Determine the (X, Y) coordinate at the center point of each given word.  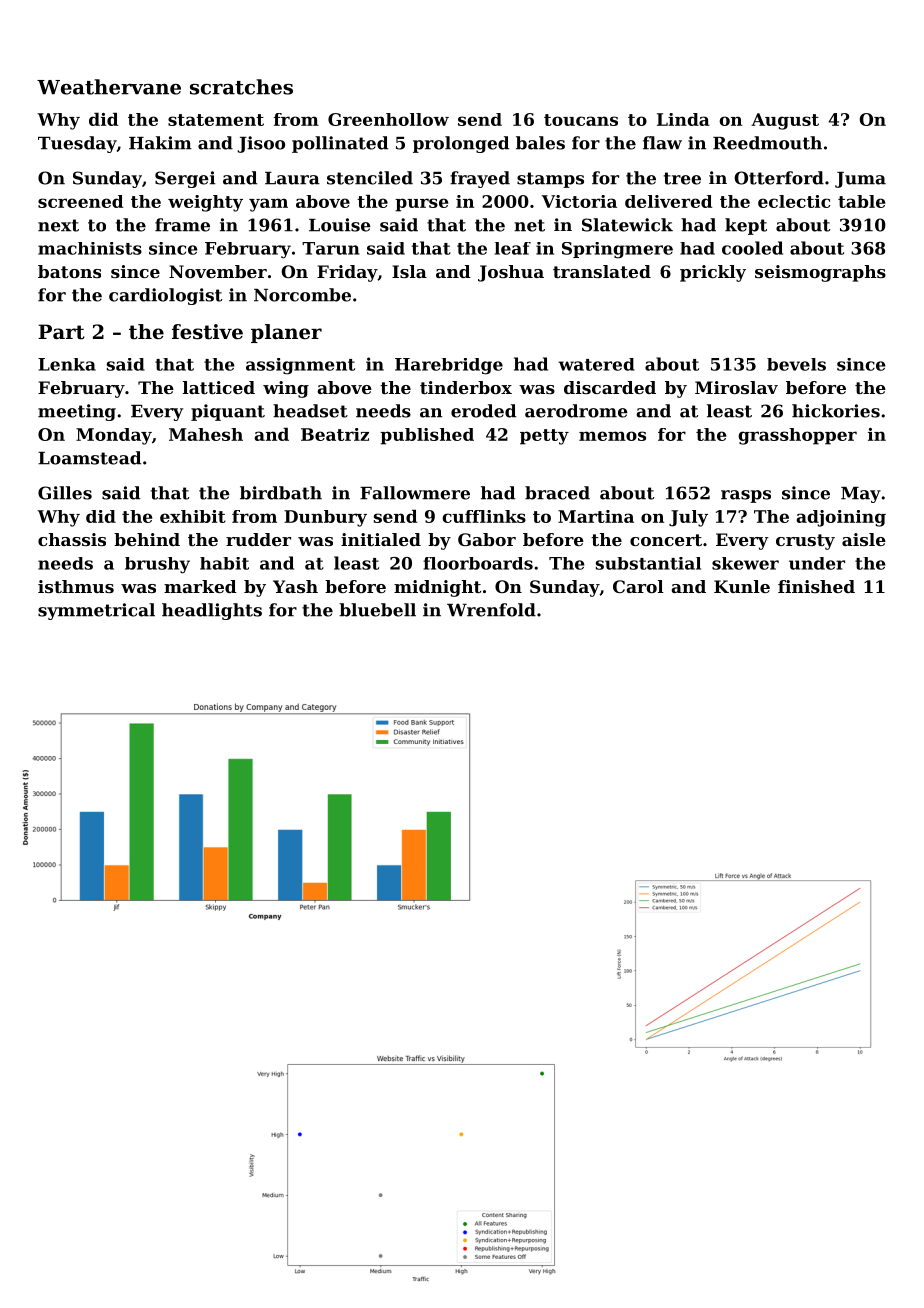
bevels (796, 364)
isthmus (76, 586)
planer (286, 333)
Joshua (511, 273)
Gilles (65, 493)
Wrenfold (491, 610)
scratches (241, 87)
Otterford (779, 178)
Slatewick (627, 225)
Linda (683, 119)
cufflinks (484, 516)
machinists (90, 248)
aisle (864, 539)
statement (216, 120)
